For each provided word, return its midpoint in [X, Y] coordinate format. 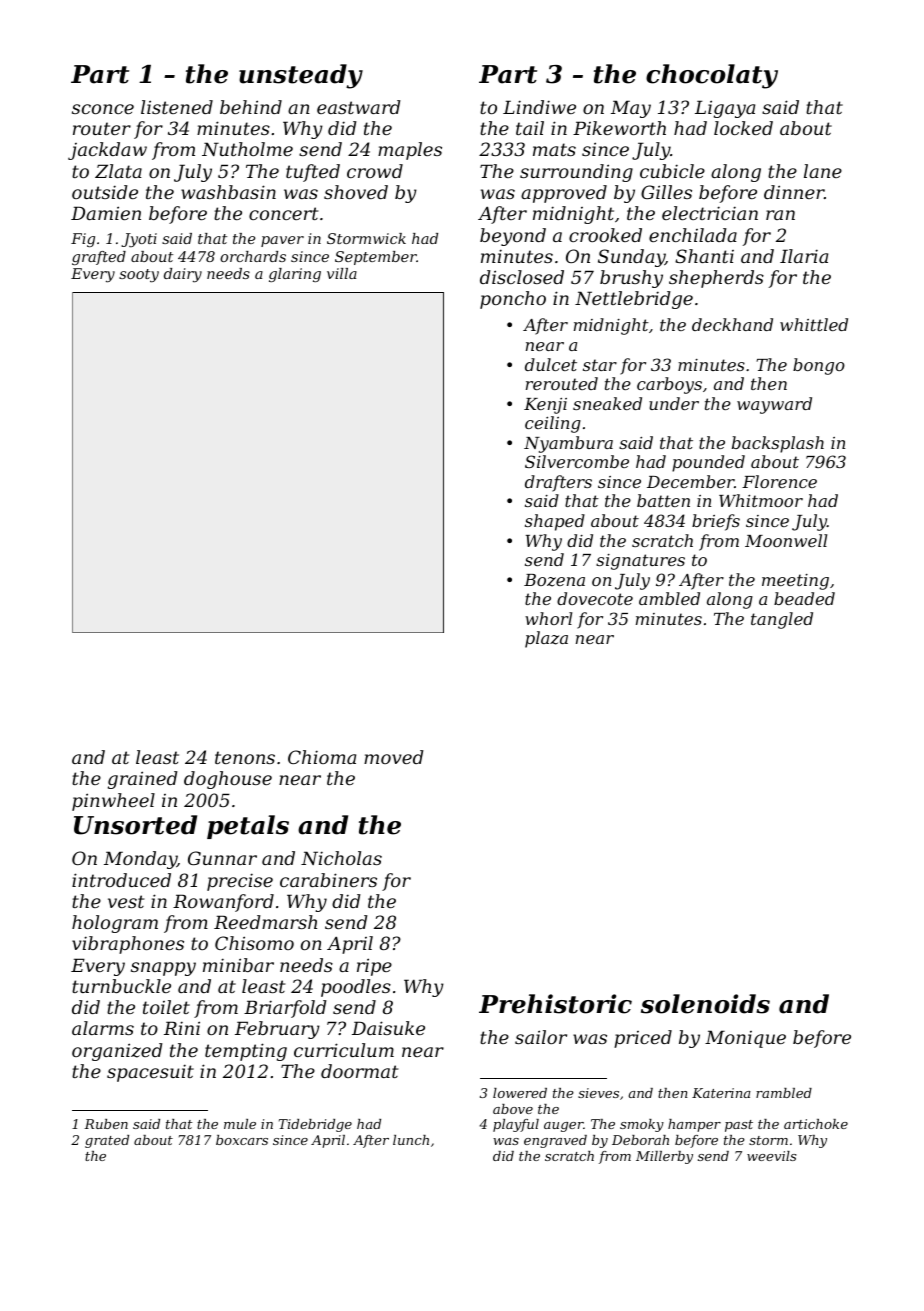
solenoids [705, 1004]
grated [107, 1141]
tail [530, 128]
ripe [374, 967]
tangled [782, 620]
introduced [121, 880]
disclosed [522, 277]
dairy [183, 275]
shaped [555, 522]
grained [143, 780]
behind [251, 107]
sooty [139, 276]
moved [394, 757]
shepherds [716, 279]
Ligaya [725, 109]
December [690, 481]
